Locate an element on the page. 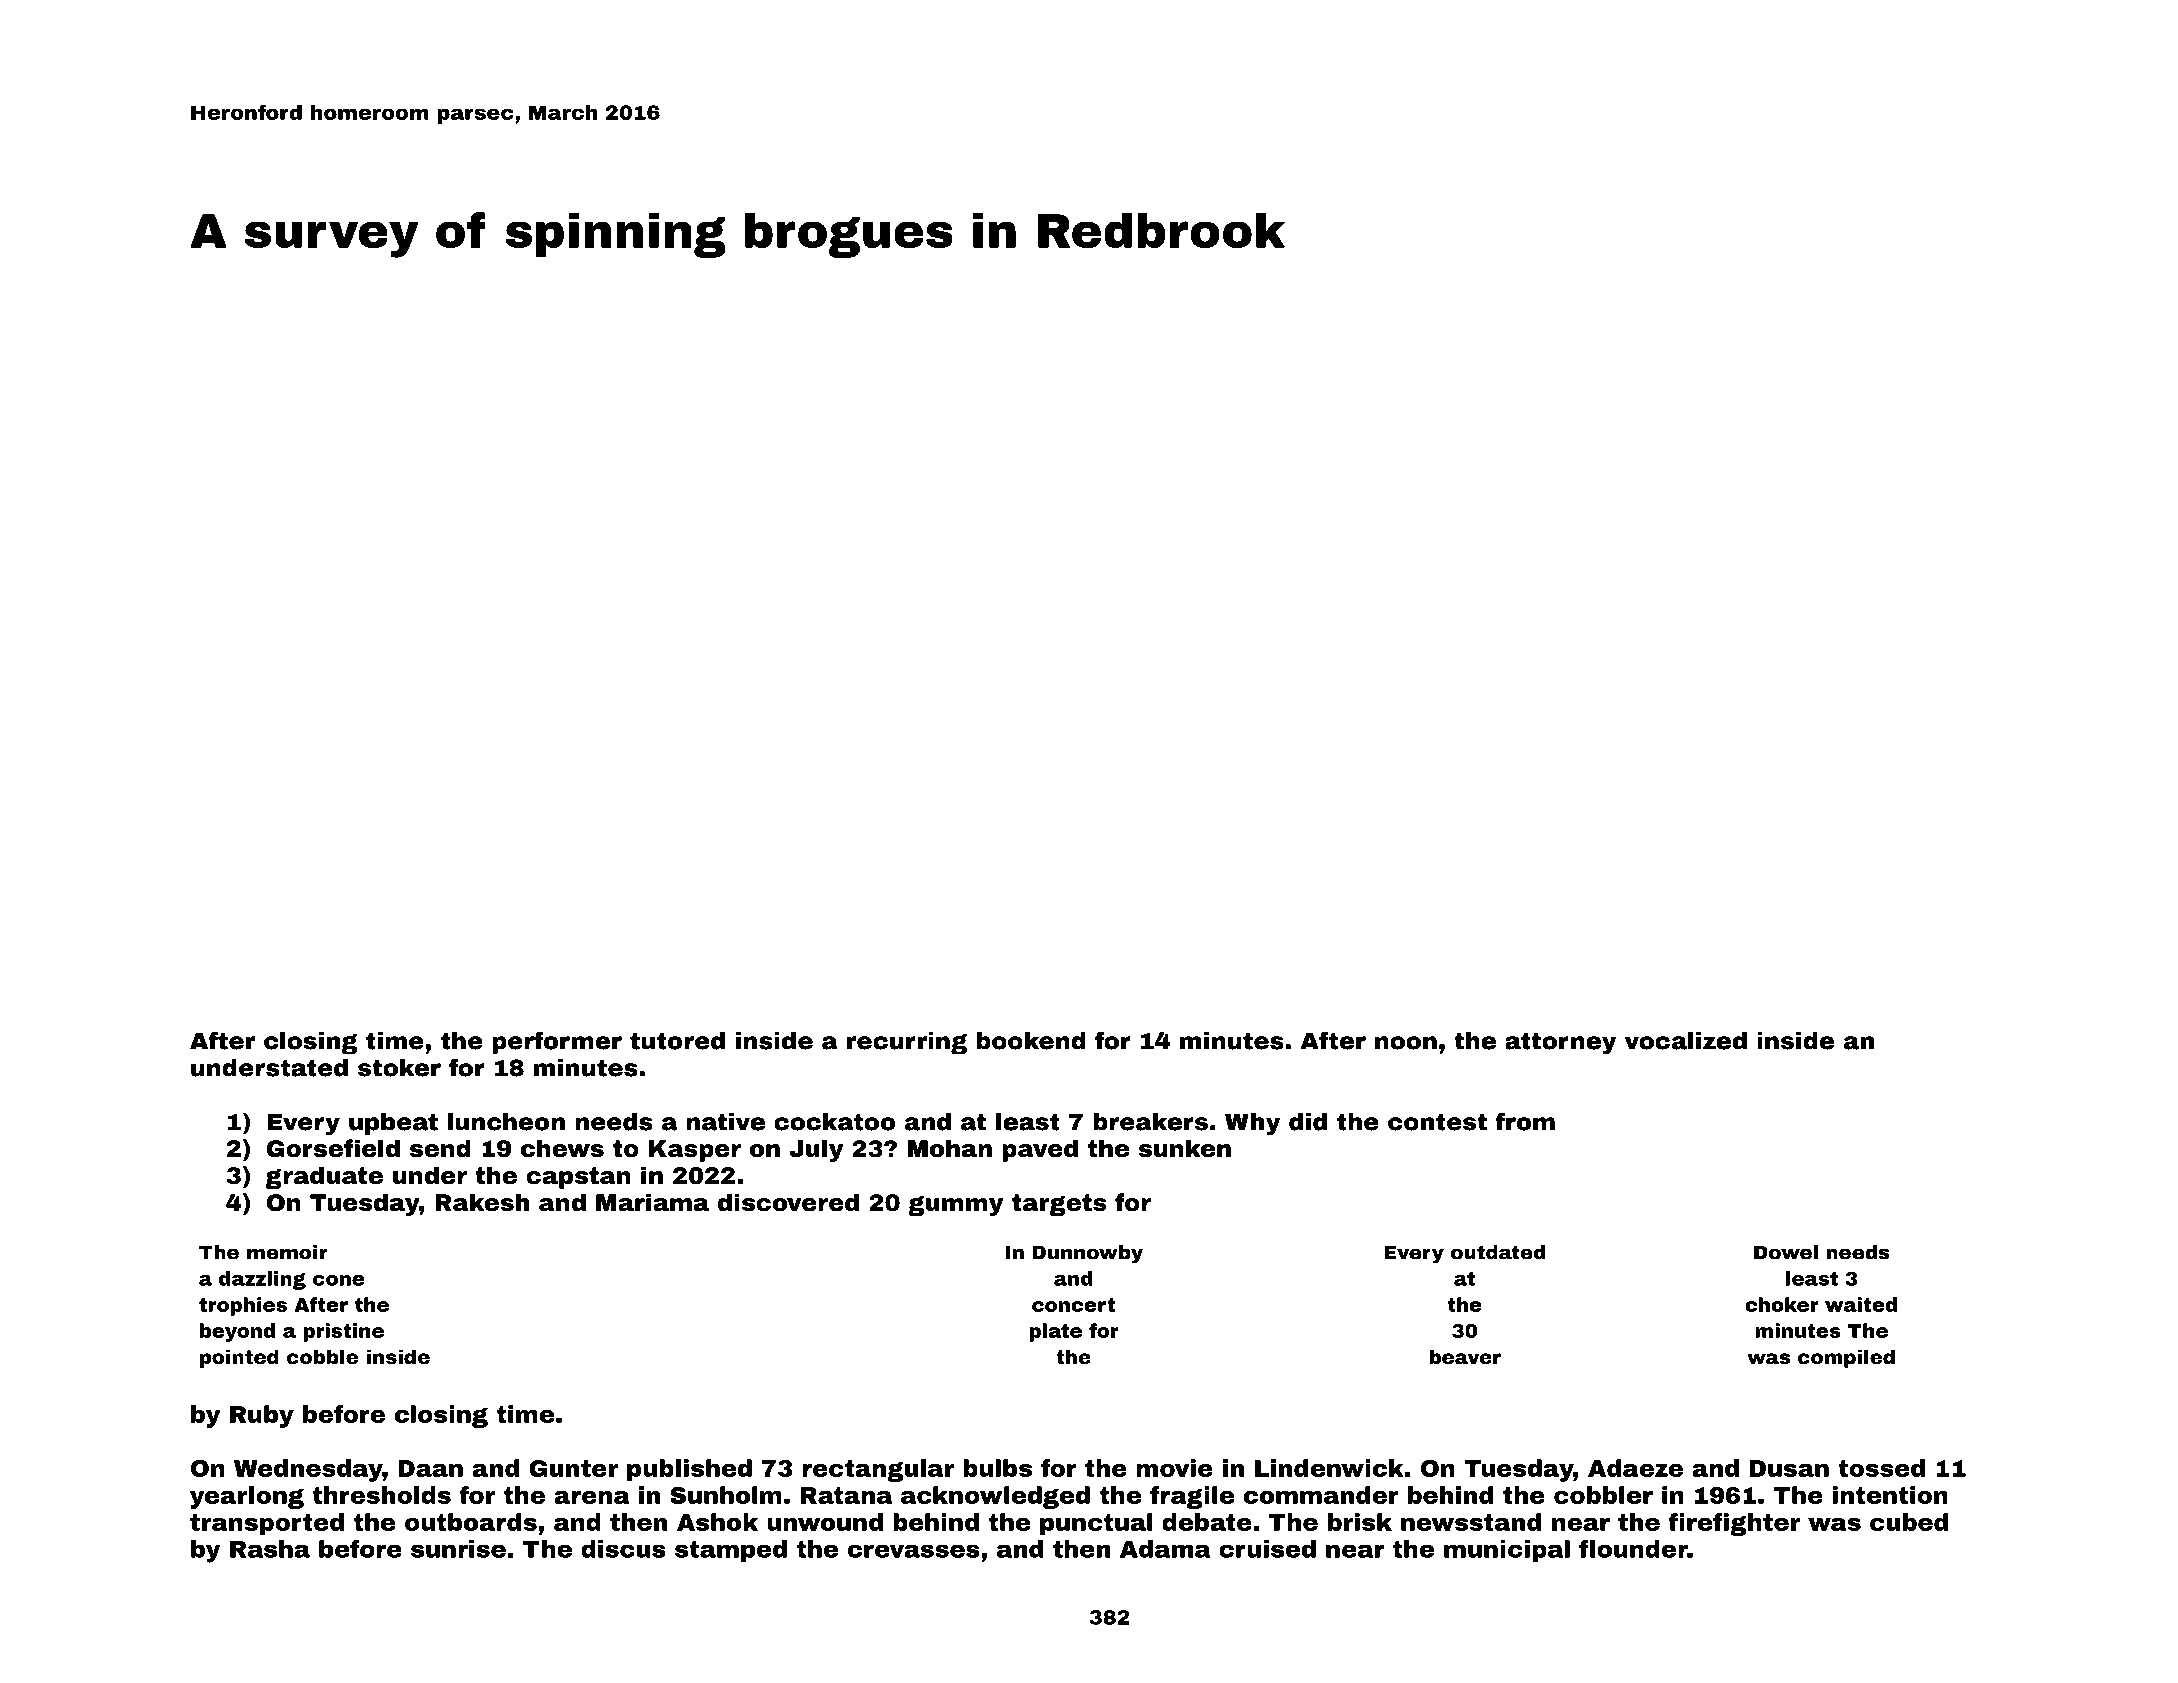 The image size is (2178, 1683). gummy is located at coordinates (955, 1206).
